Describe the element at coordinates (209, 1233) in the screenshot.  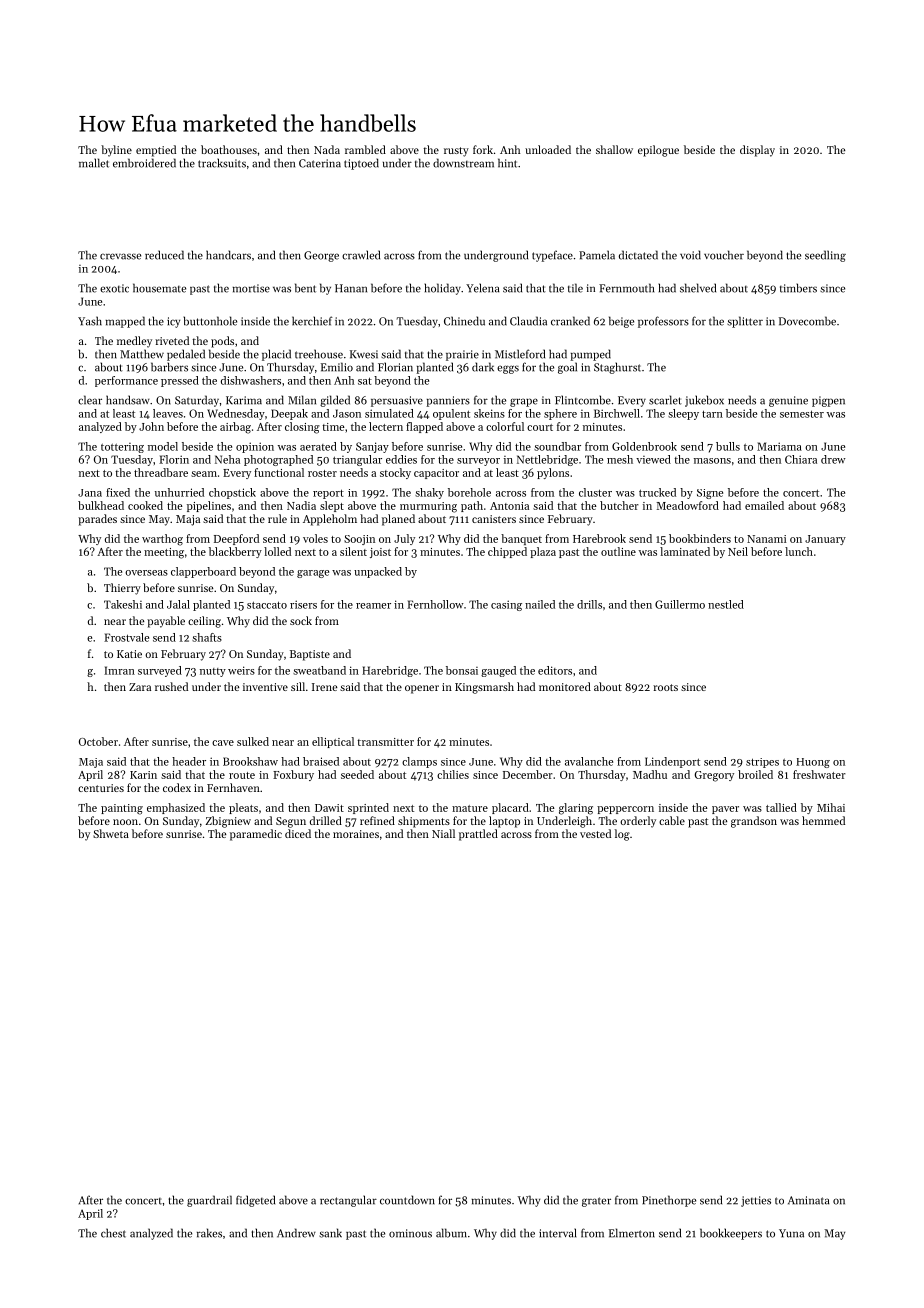
I see `rakes` at that location.
